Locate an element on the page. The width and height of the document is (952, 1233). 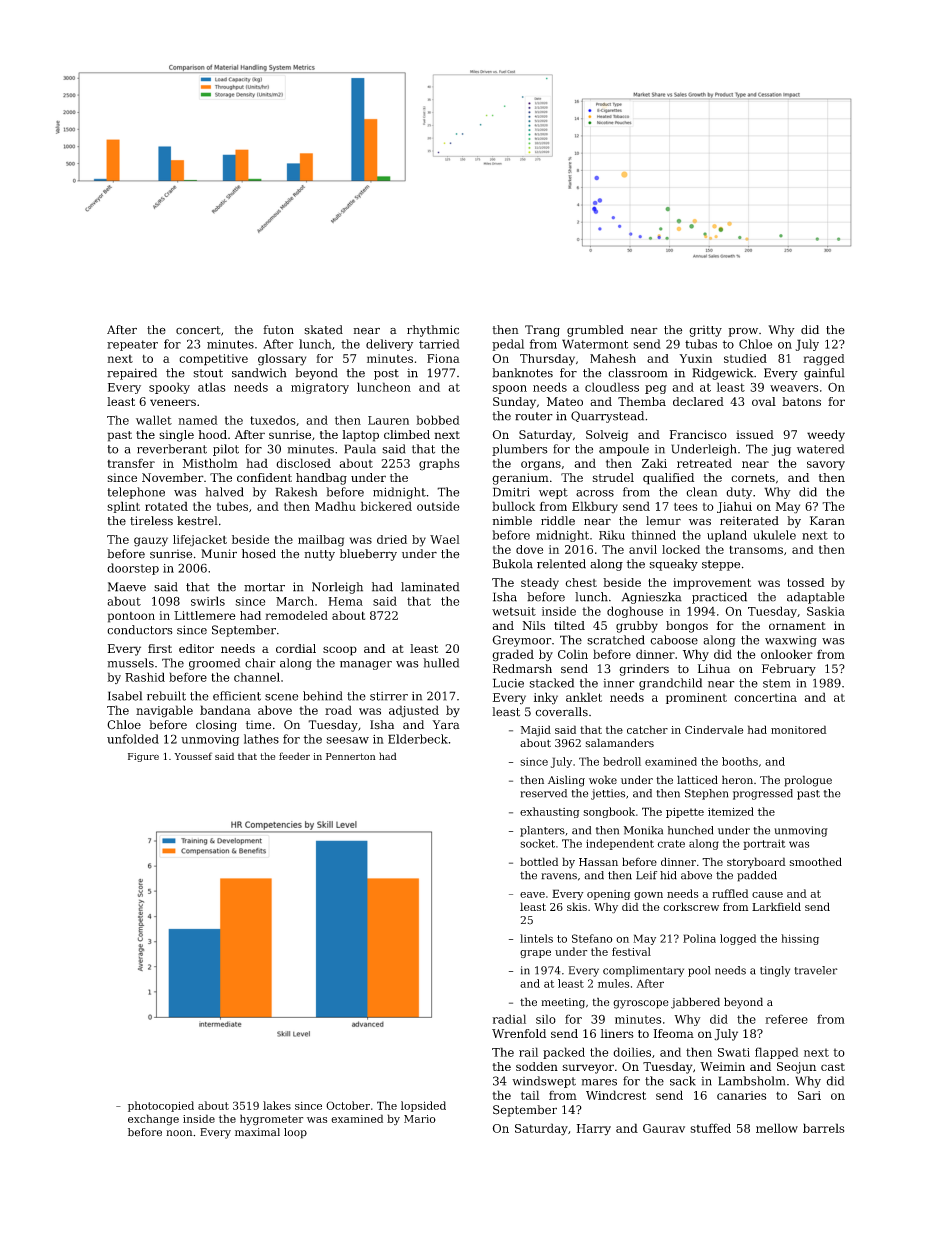
feeder is located at coordinates (294, 756).
